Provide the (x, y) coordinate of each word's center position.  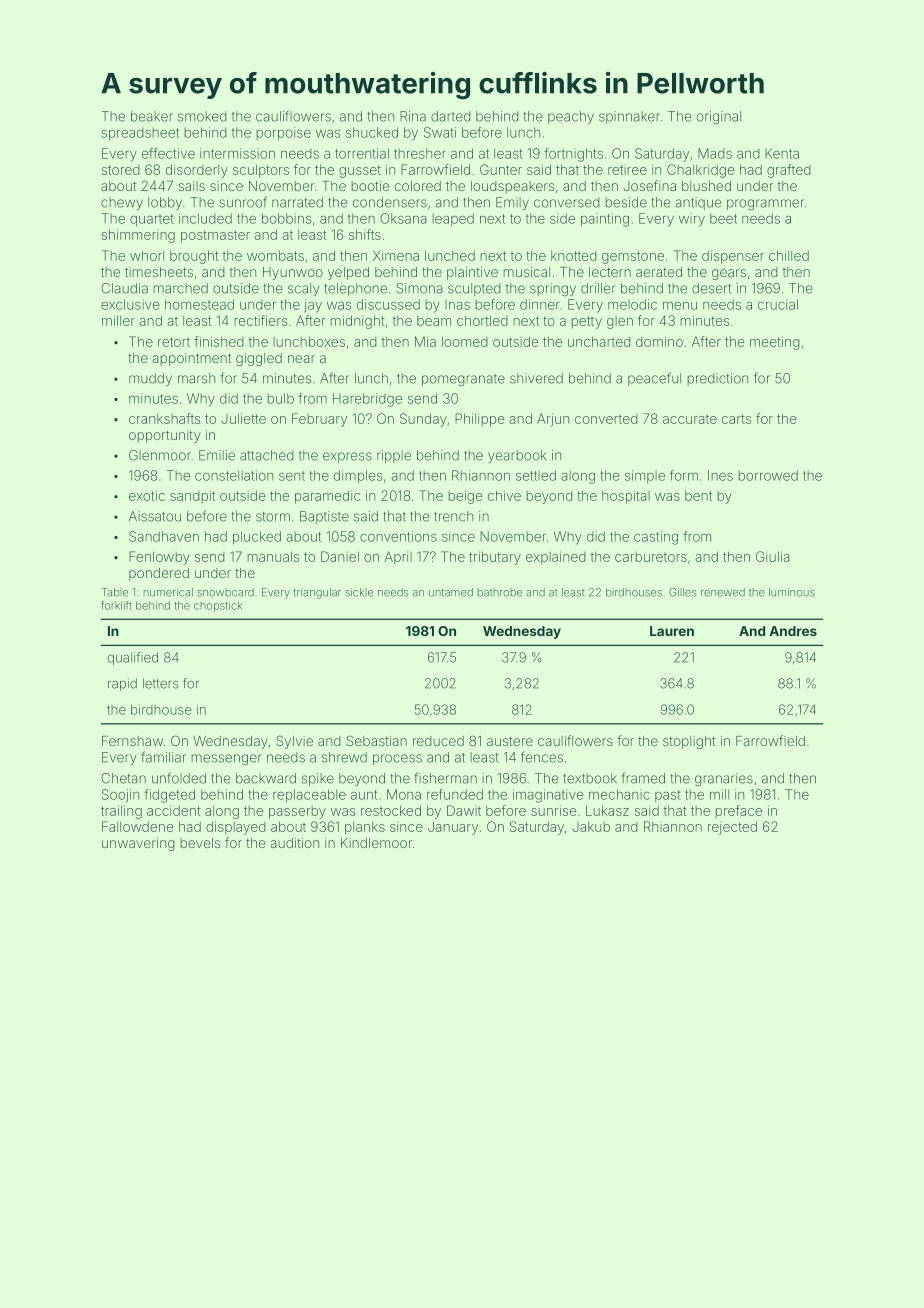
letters (160, 683)
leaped (453, 219)
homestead (199, 304)
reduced (438, 741)
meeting (775, 343)
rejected (732, 828)
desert (711, 288)
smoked (202, 116)
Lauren (672, 631)
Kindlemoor (376, 843)
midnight (357, 322)
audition (295, 843)
